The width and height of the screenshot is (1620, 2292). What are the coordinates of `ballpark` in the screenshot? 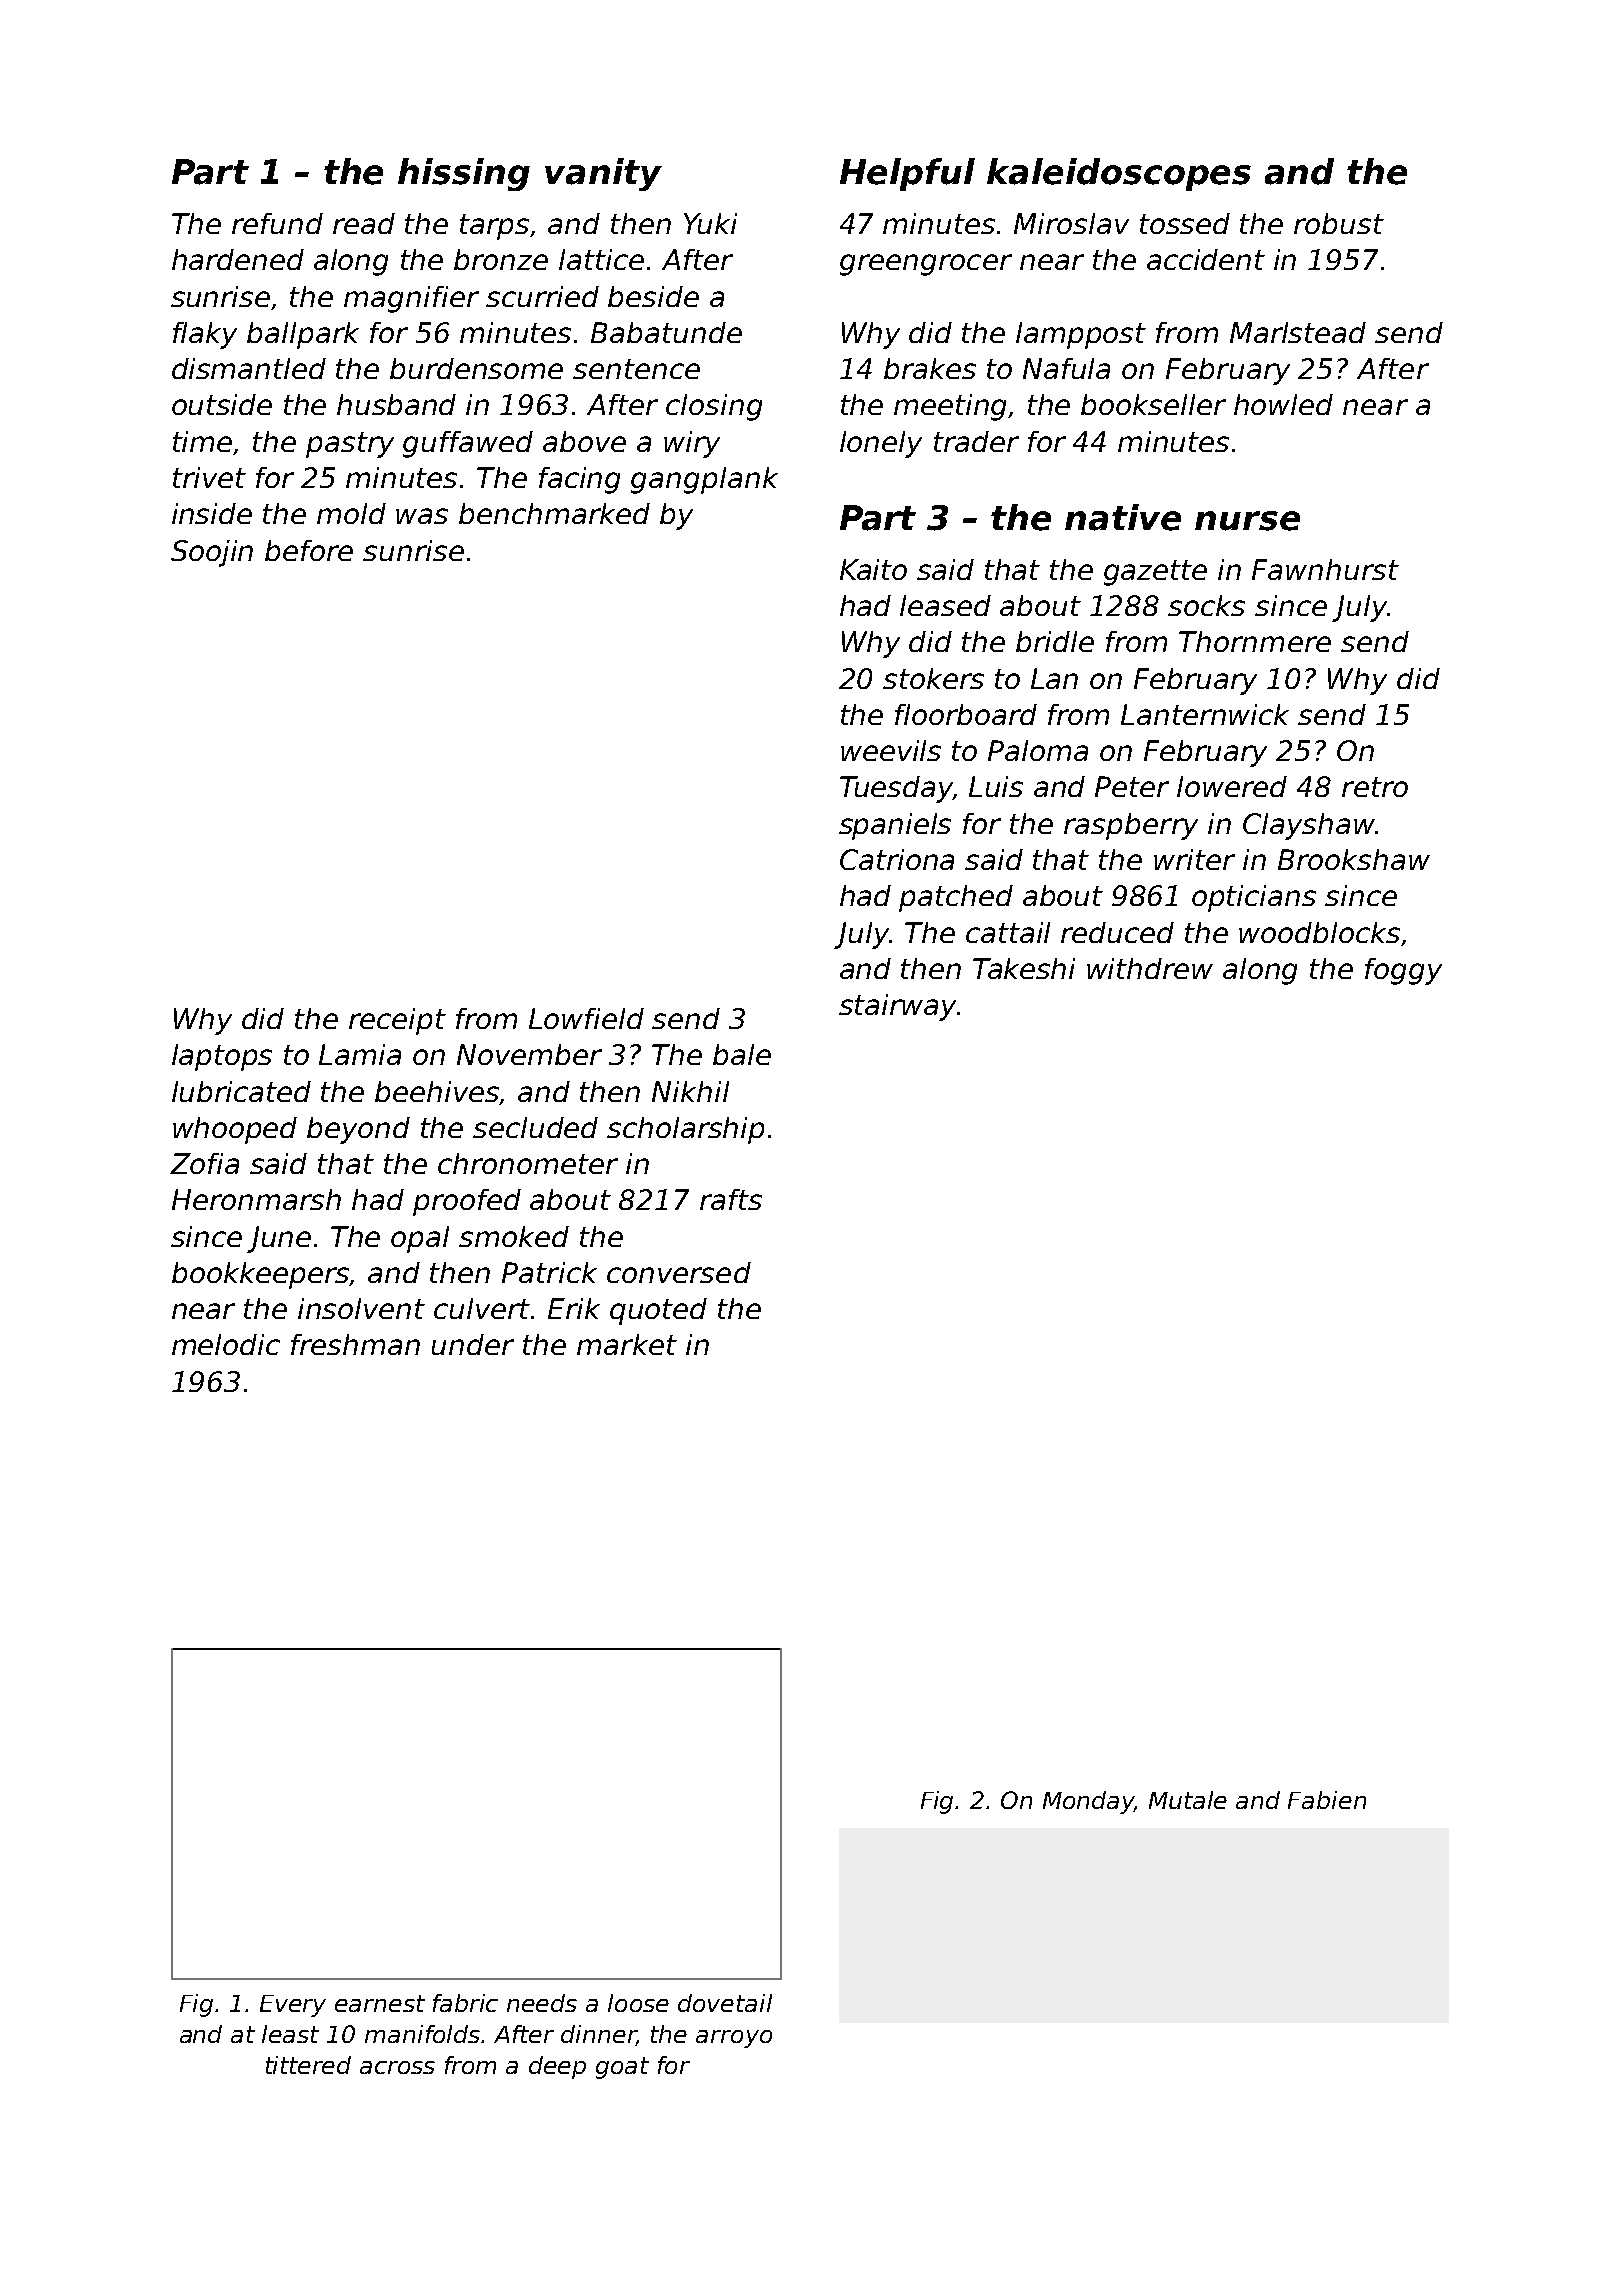 It's located at (303, 335).
